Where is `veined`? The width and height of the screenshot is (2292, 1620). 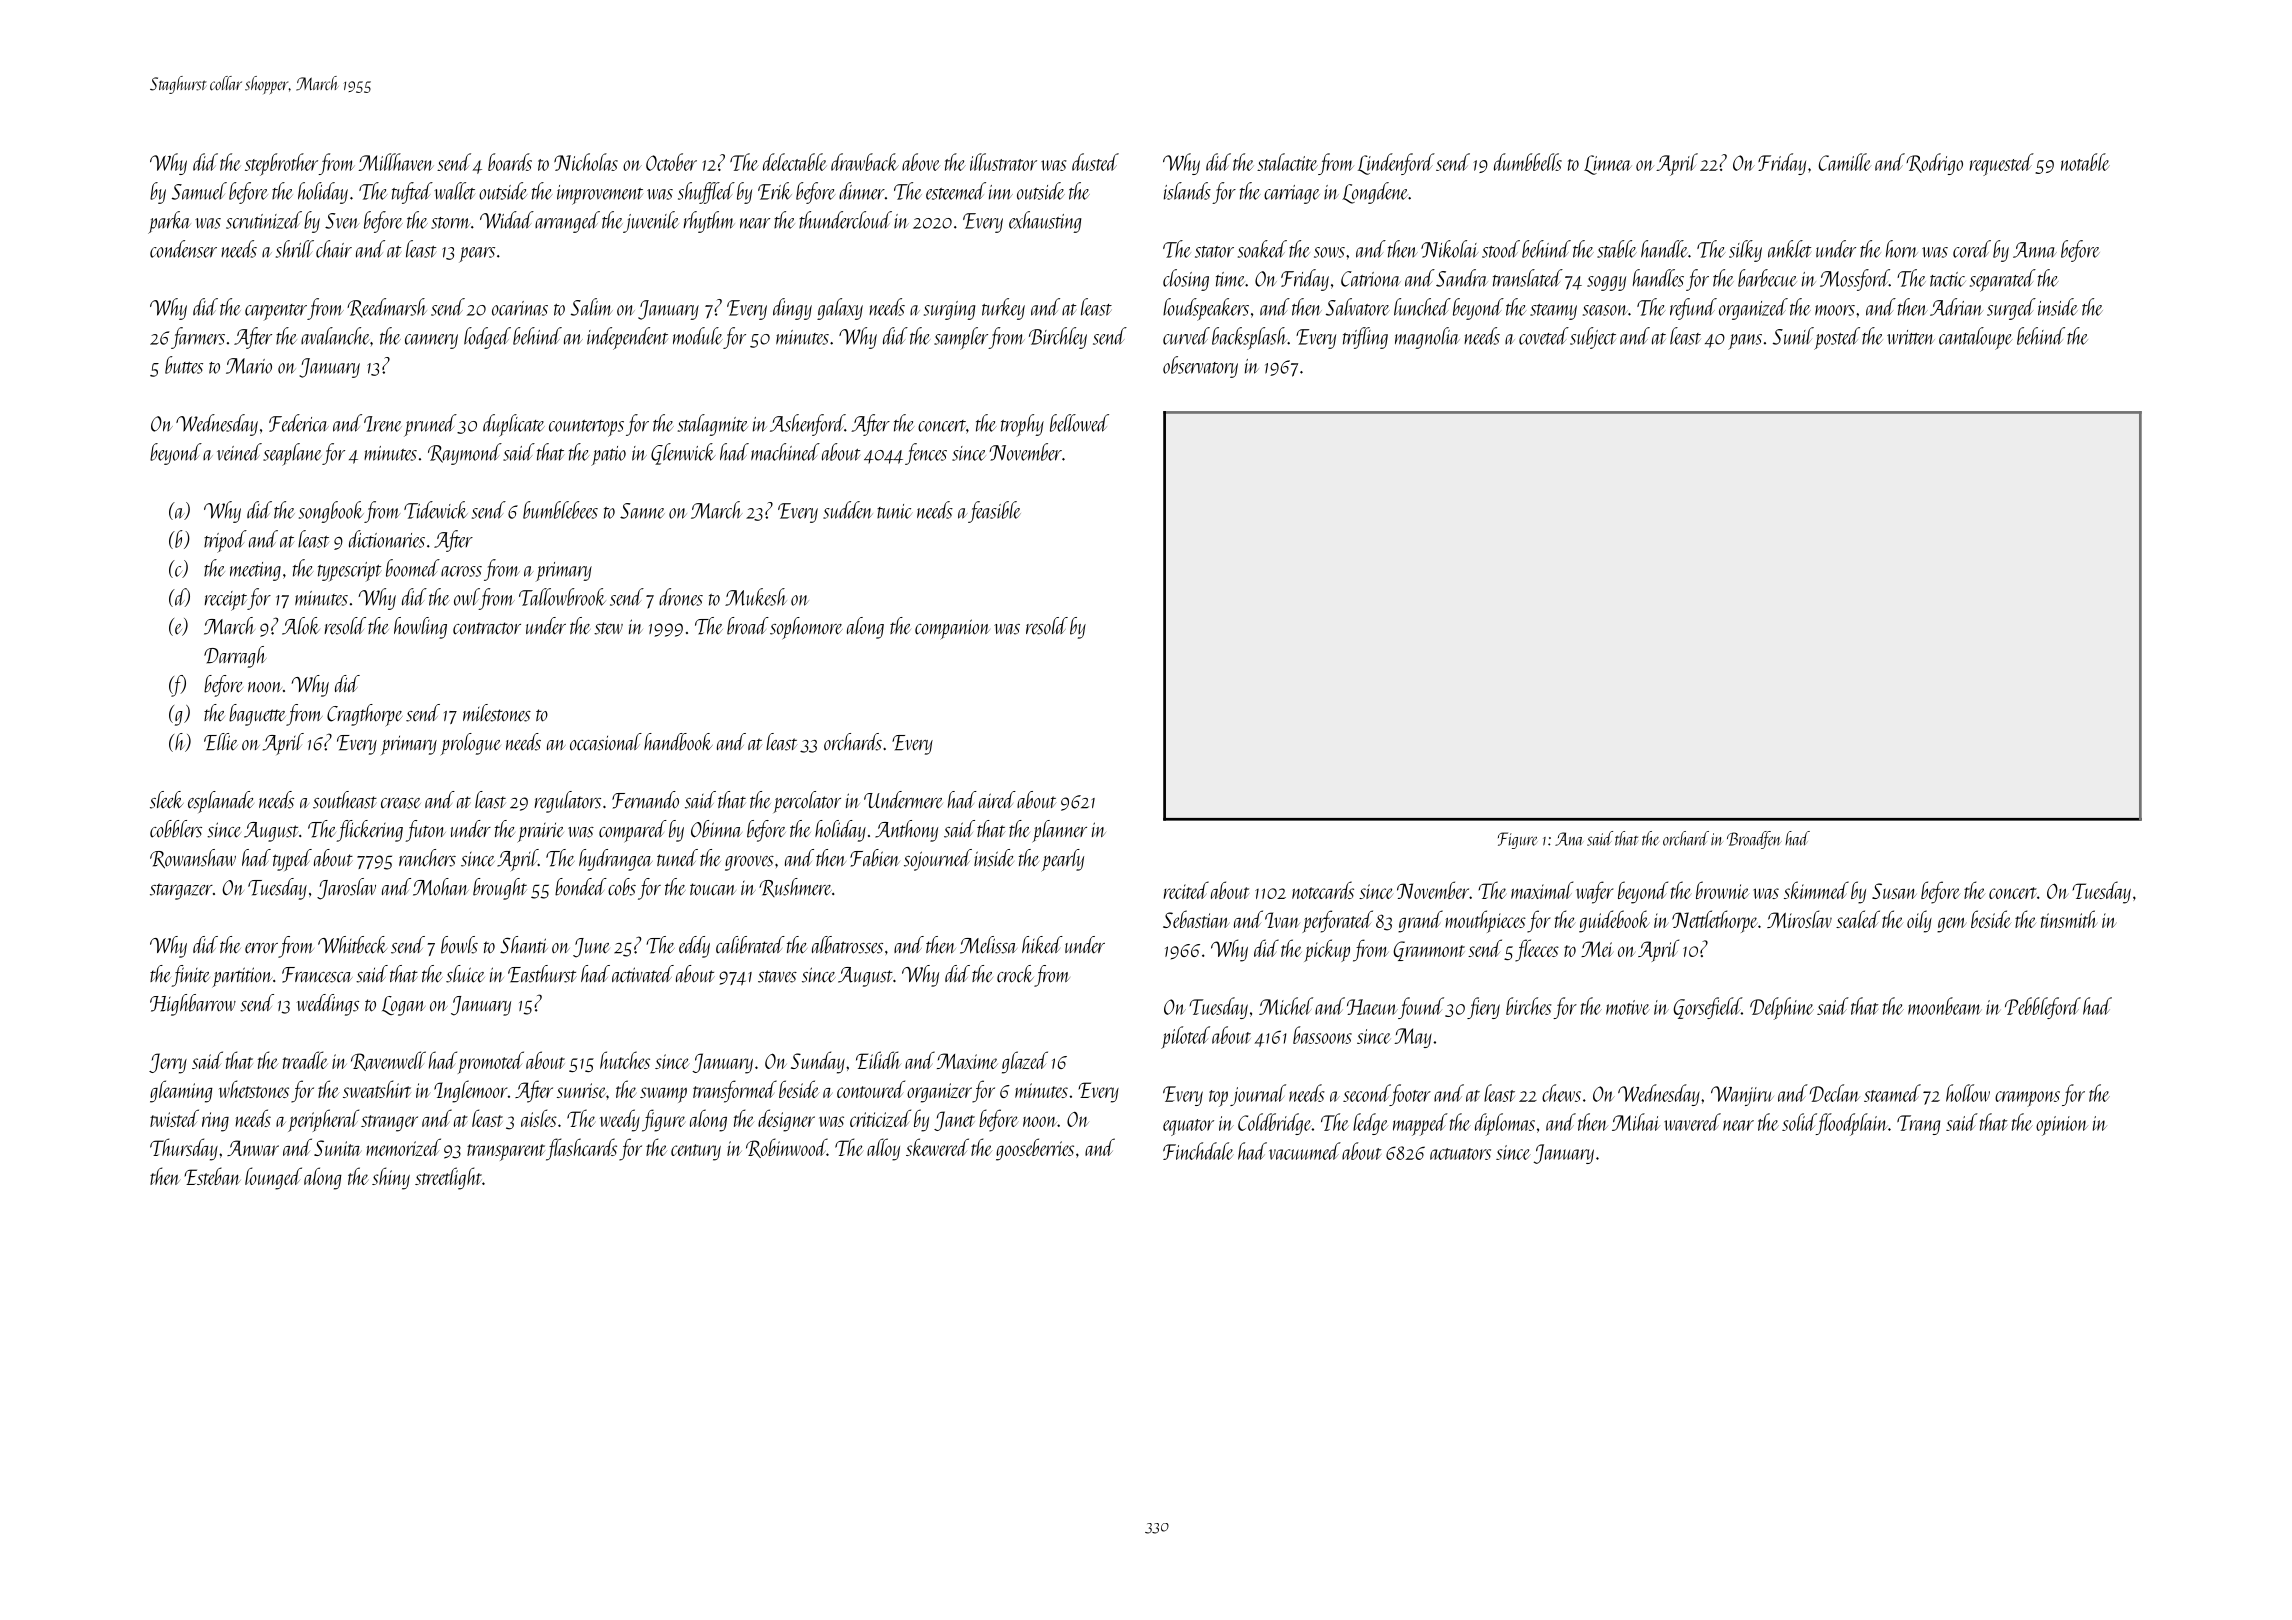 veined is located at coordinates (239, 452).
